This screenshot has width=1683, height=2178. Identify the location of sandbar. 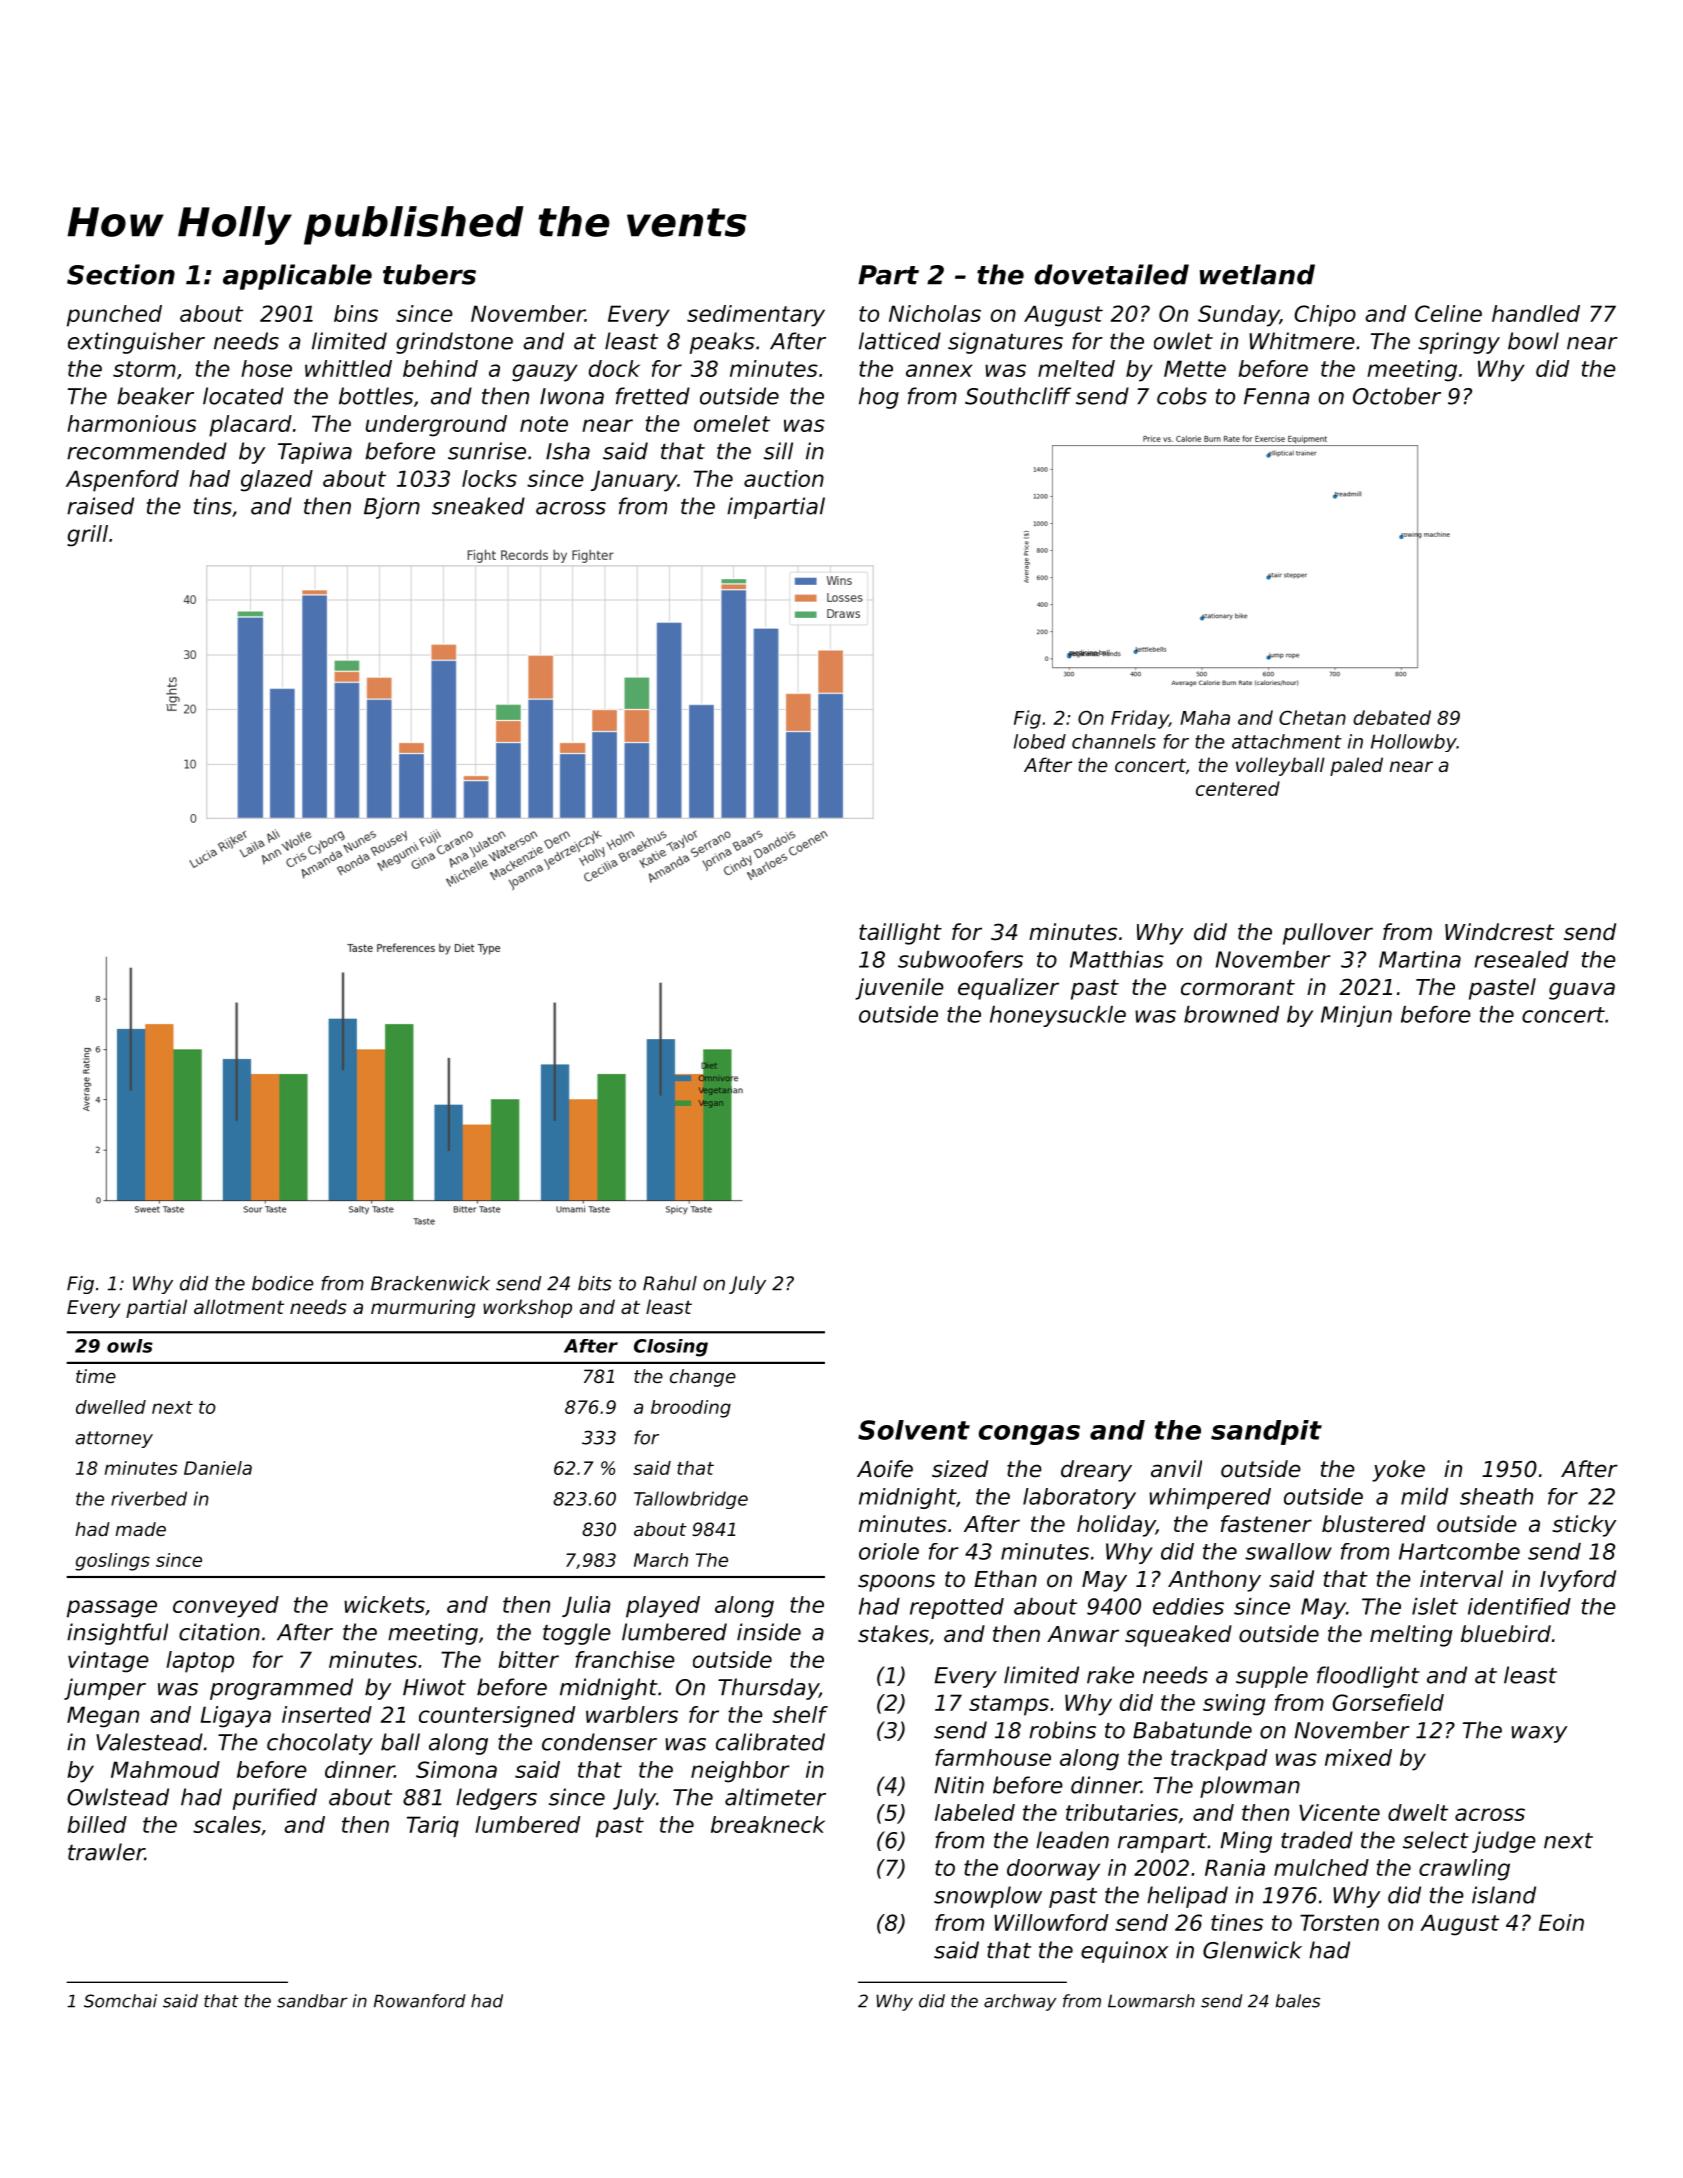
(312, 2001).
